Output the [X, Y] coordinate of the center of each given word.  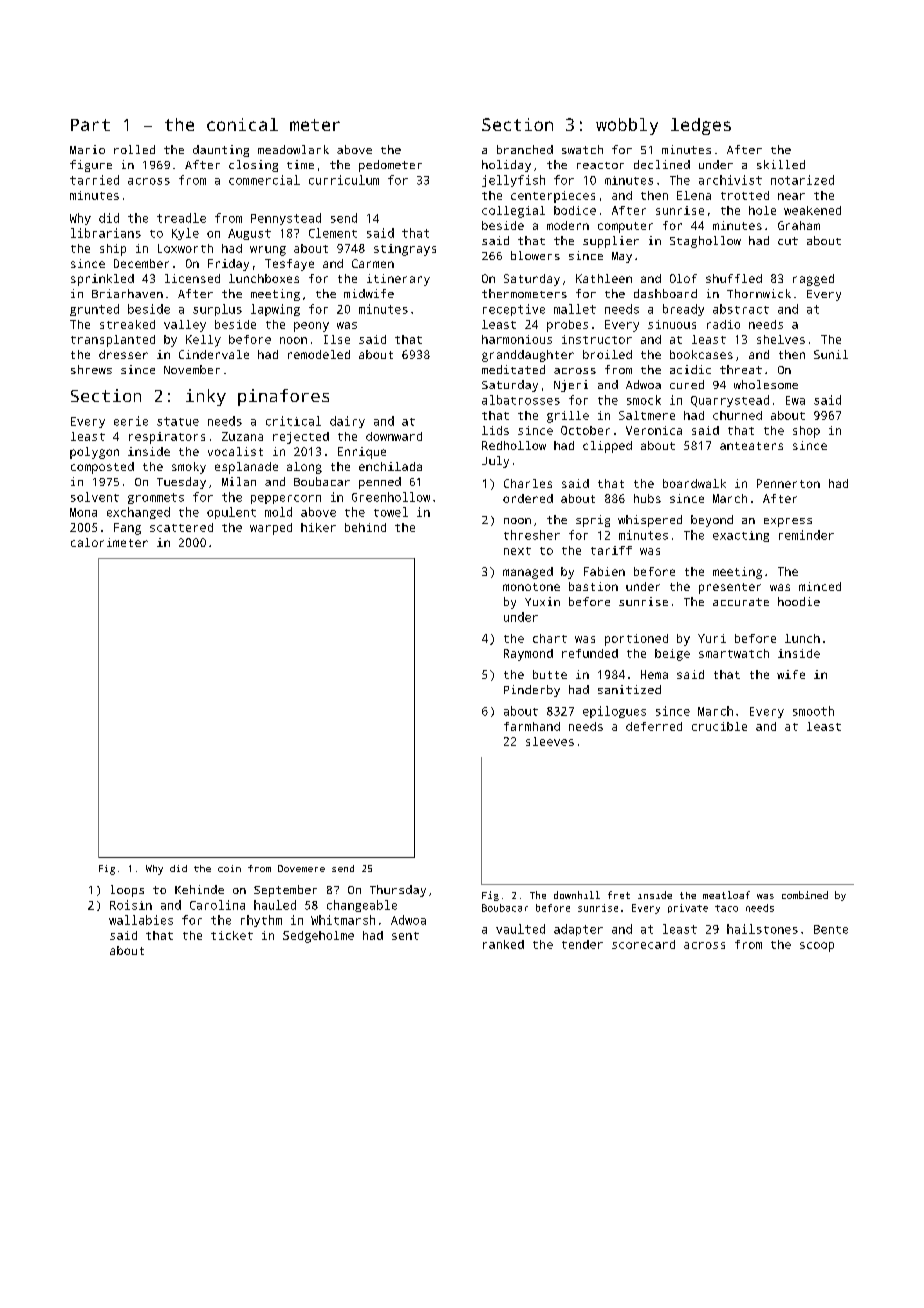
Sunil [831, 354]
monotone [531, 587]
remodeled [319, 354]
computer [625, 227]
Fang [127, 529]
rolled [134, 149]
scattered [181, 527]
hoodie [799, 601]
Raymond [528, 655]
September [285, 891]
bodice [575, 210]
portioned [636, 640]
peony [311, 327]
